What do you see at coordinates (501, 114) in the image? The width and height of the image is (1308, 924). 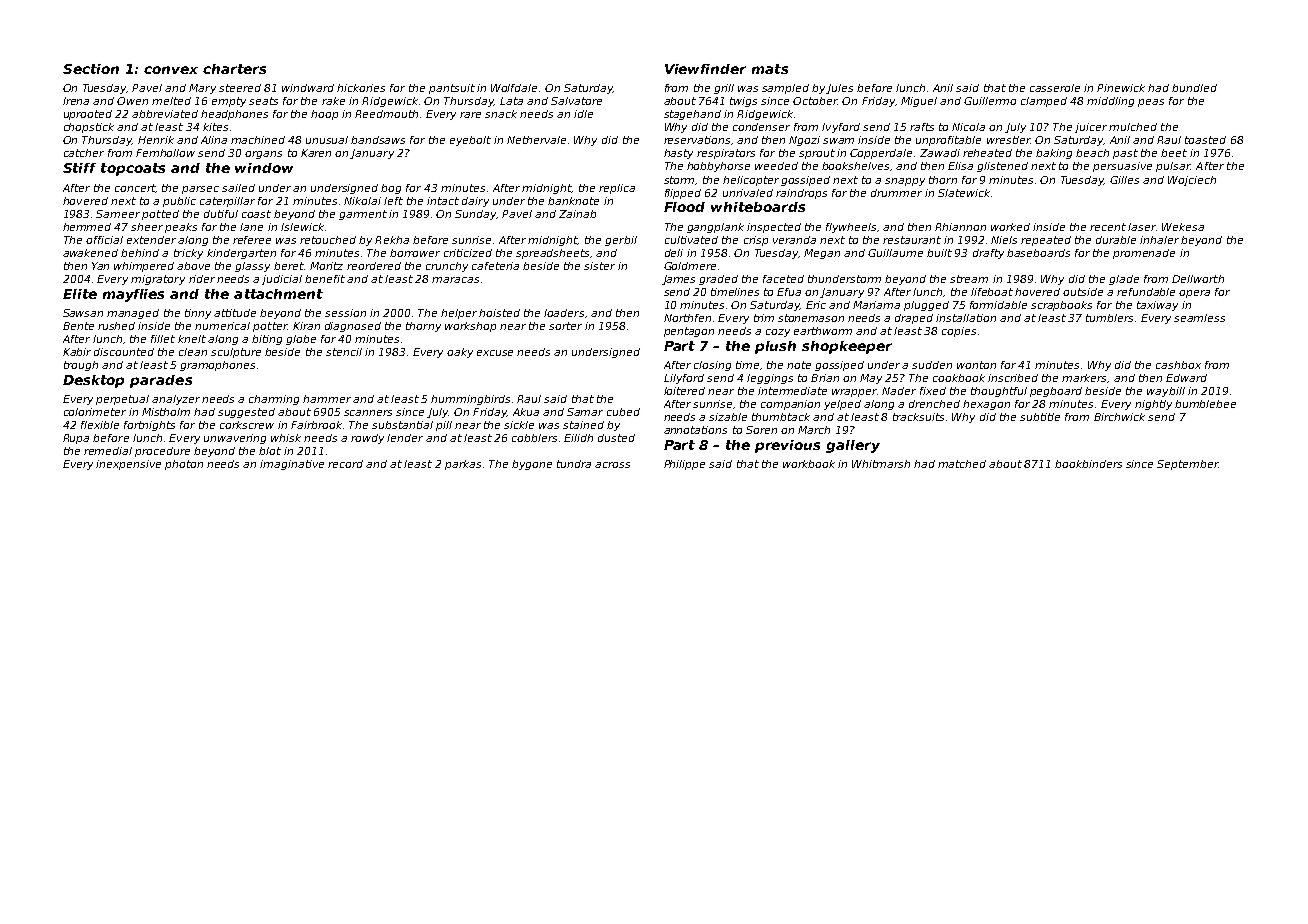 I see `snack` at bounding box center [501, 114].
